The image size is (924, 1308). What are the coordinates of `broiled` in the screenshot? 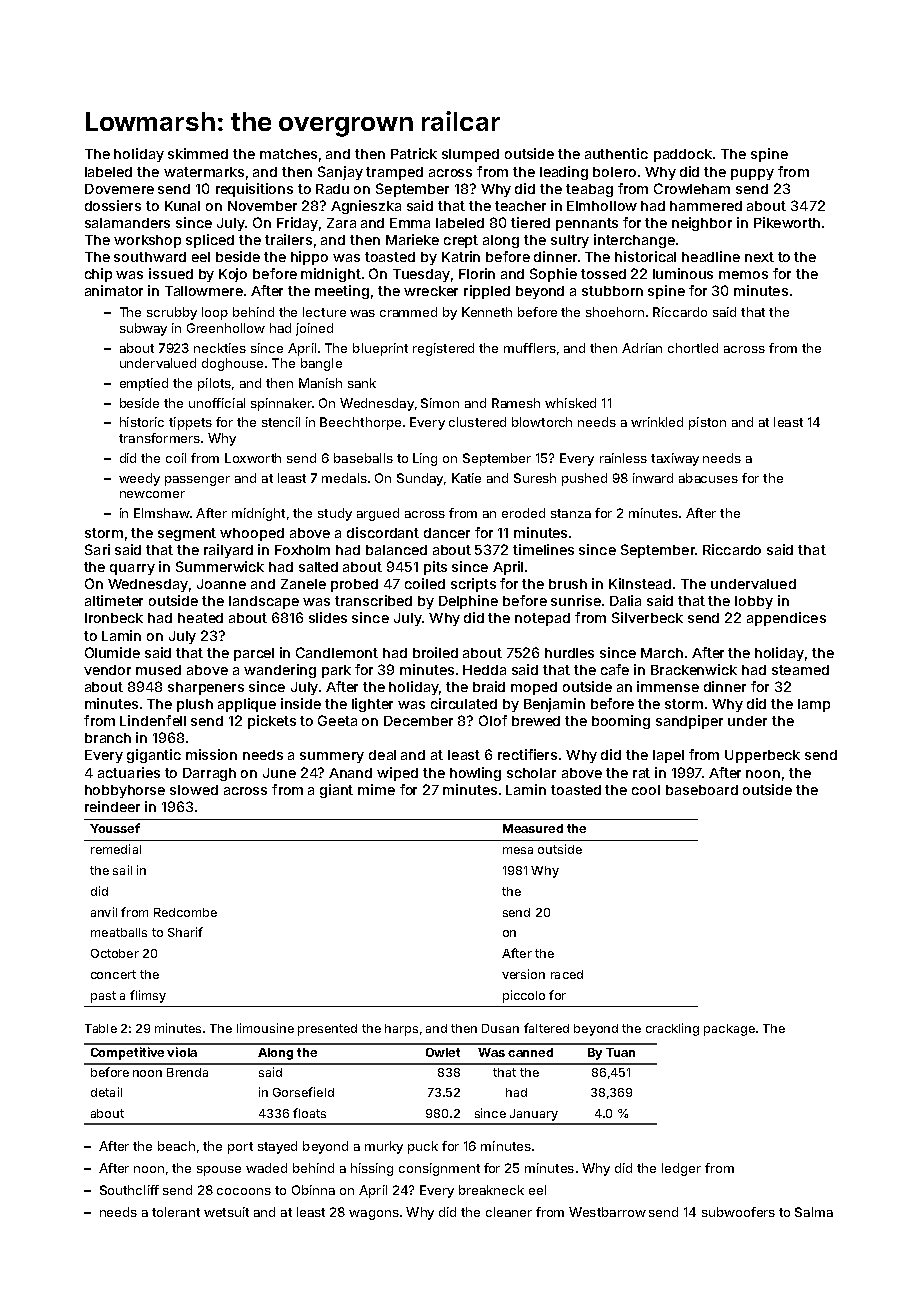 It's located at (435, 652).
